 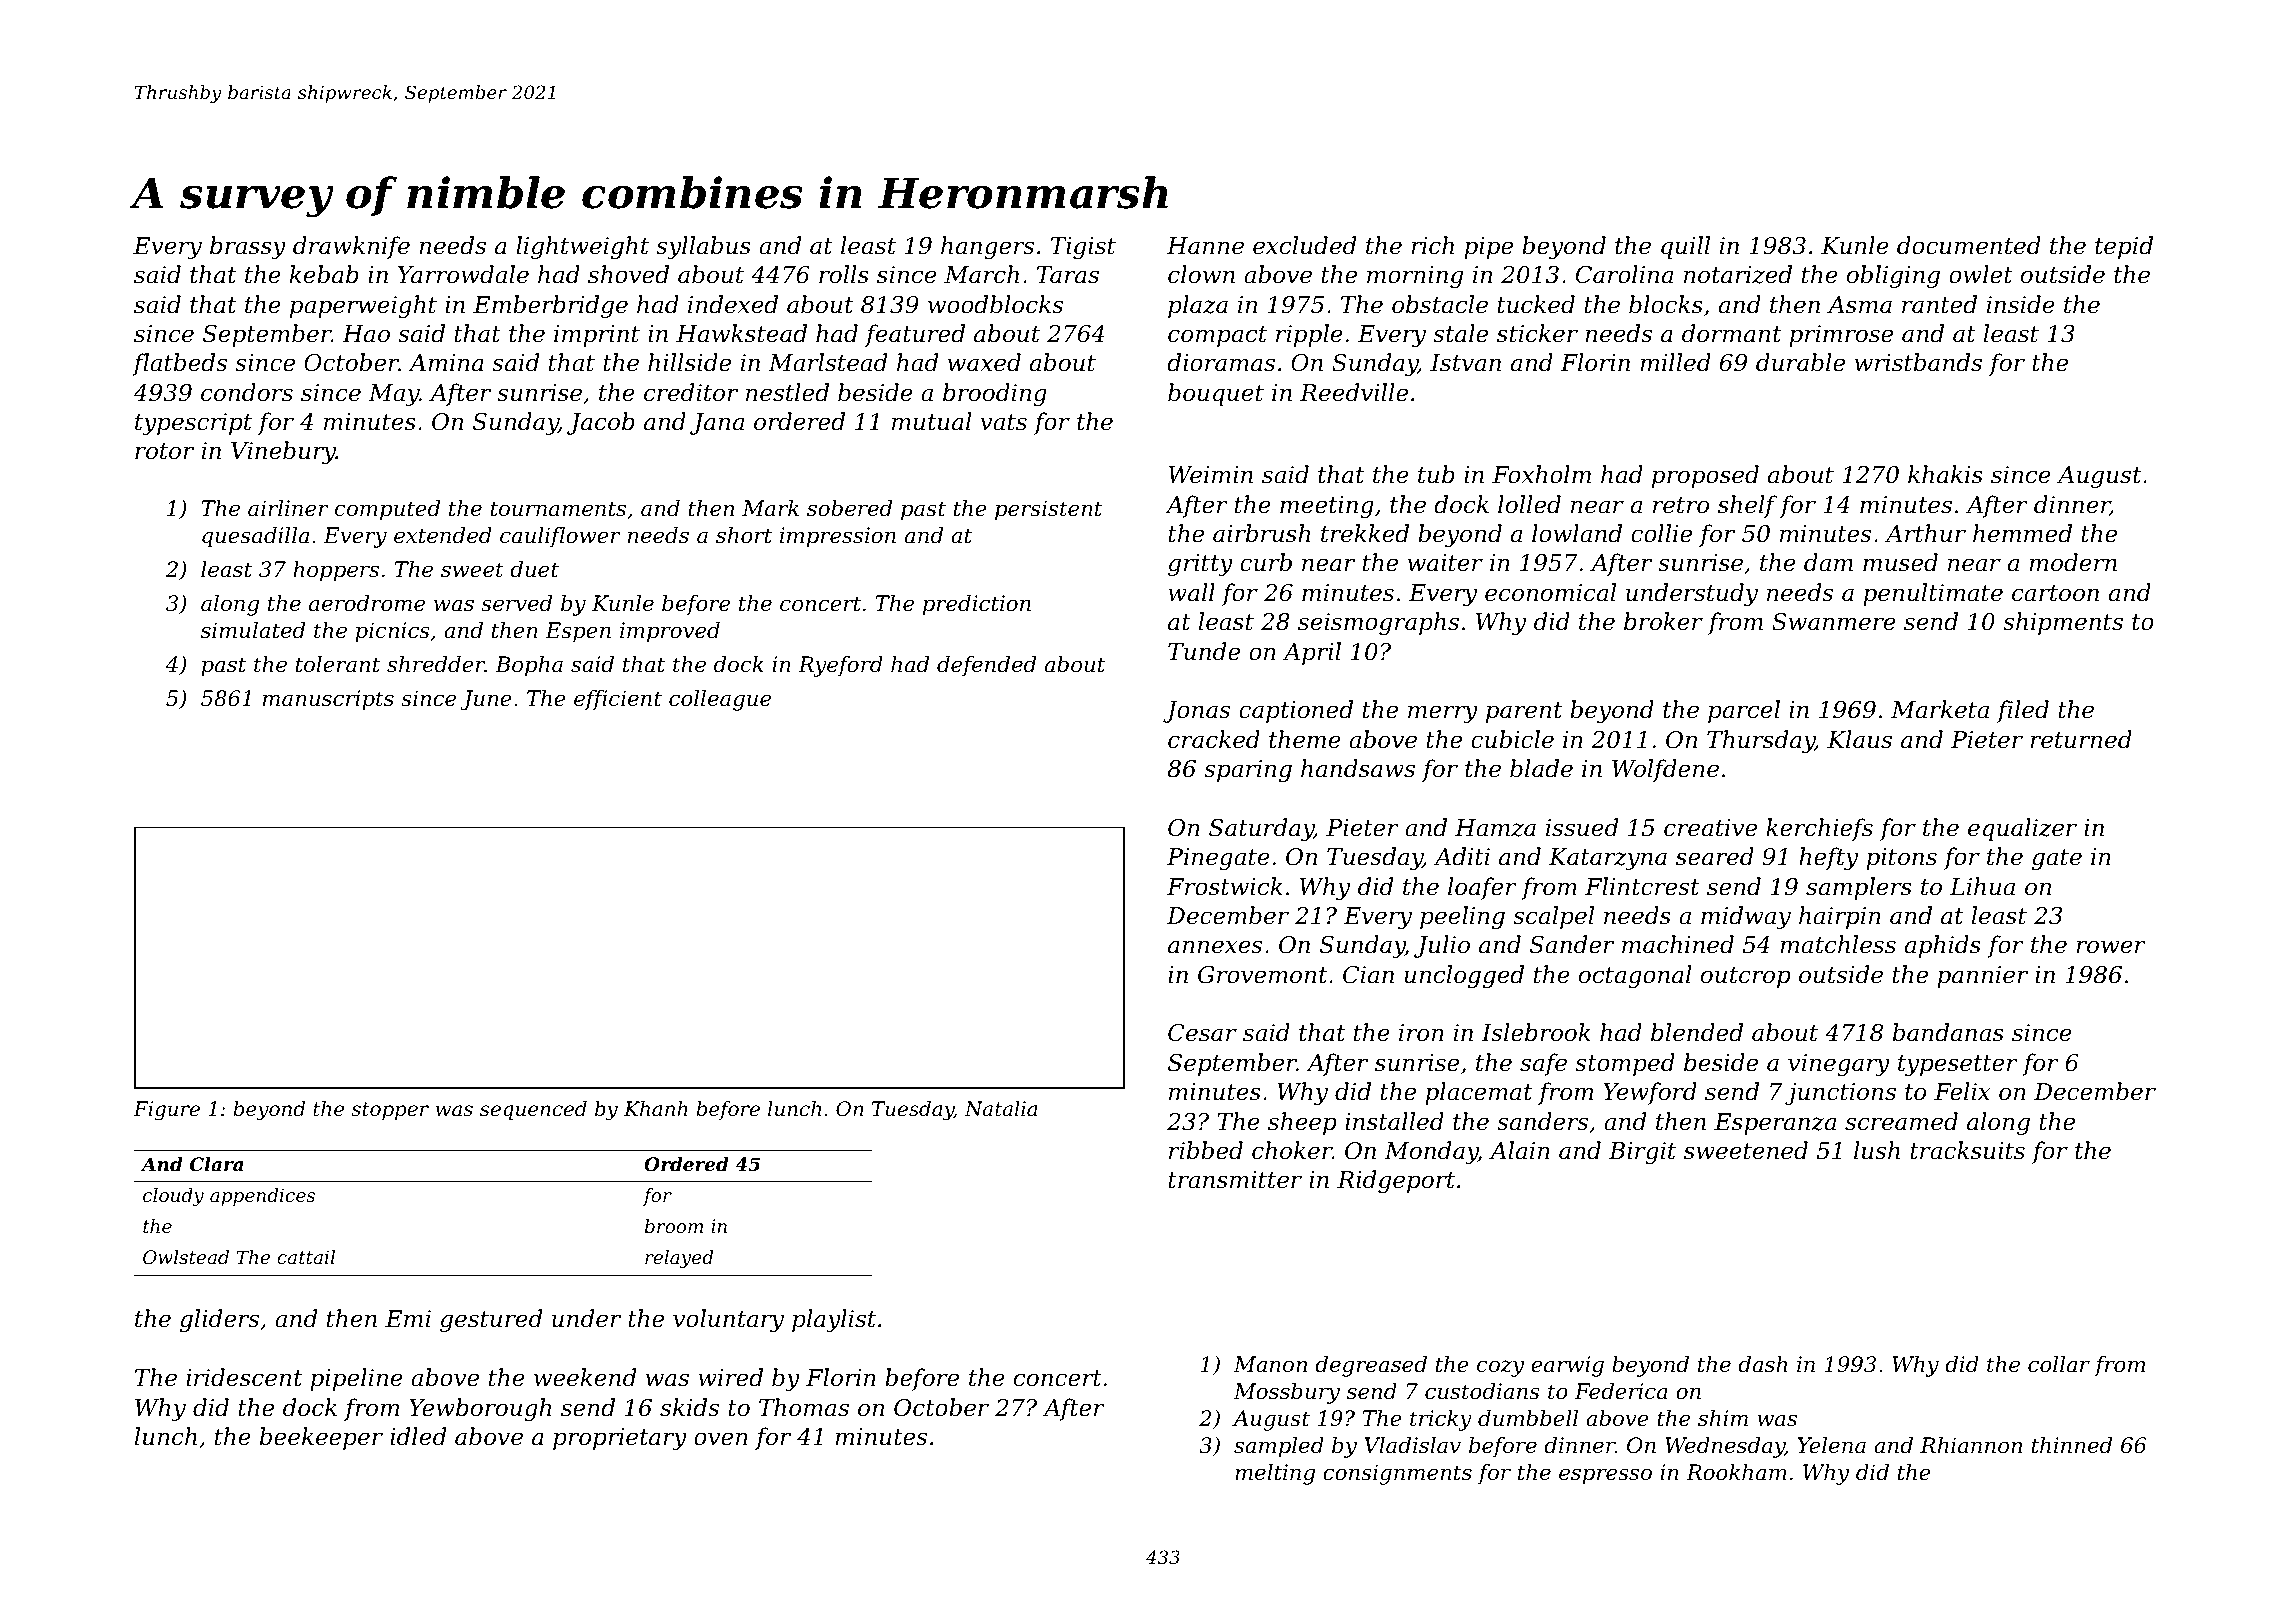 What do you see at coordinates (253, 630) in the image?
I see `simulated` at bounding box center [253, 630].
